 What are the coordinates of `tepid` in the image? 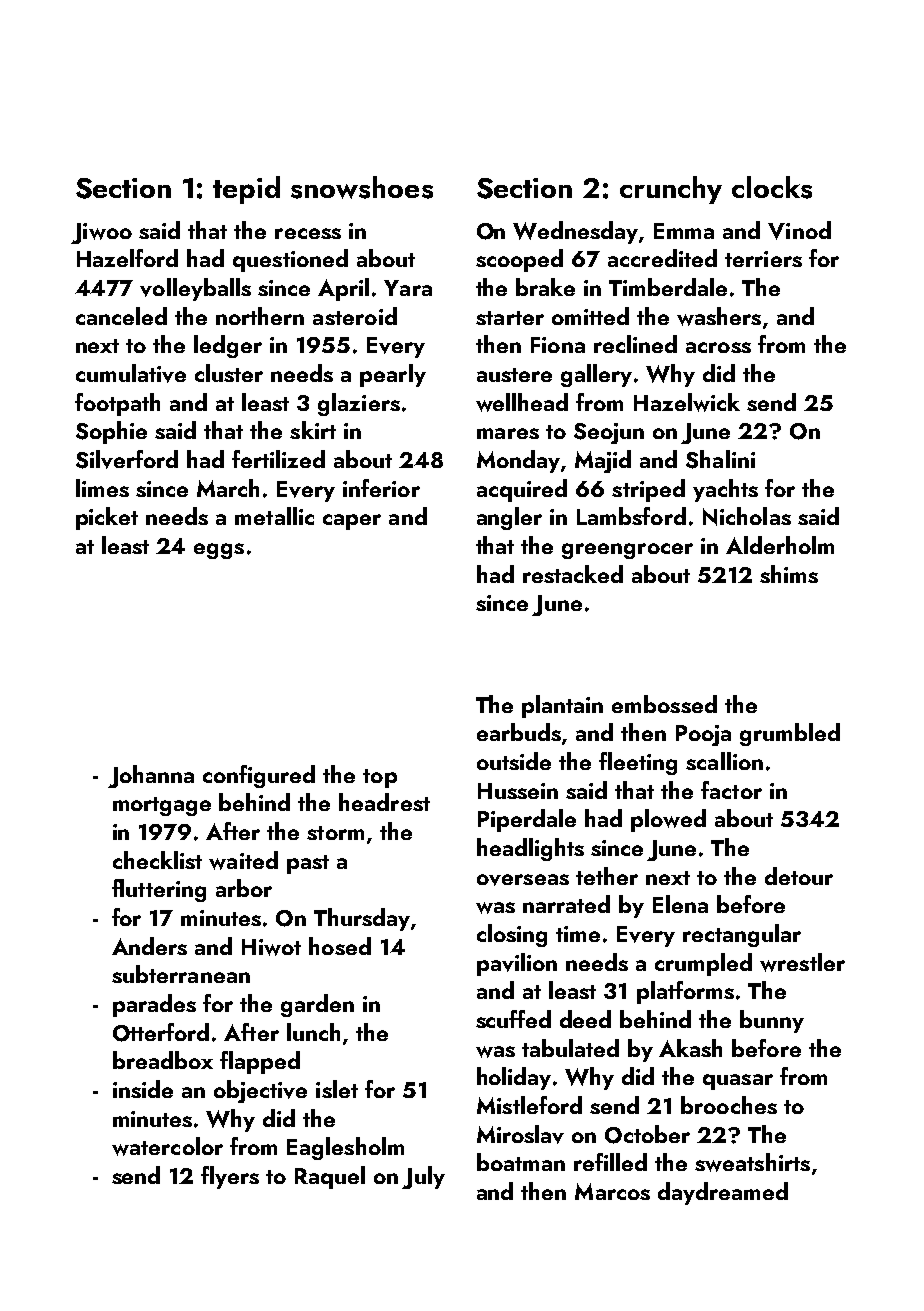 It's located at (246, 190).
